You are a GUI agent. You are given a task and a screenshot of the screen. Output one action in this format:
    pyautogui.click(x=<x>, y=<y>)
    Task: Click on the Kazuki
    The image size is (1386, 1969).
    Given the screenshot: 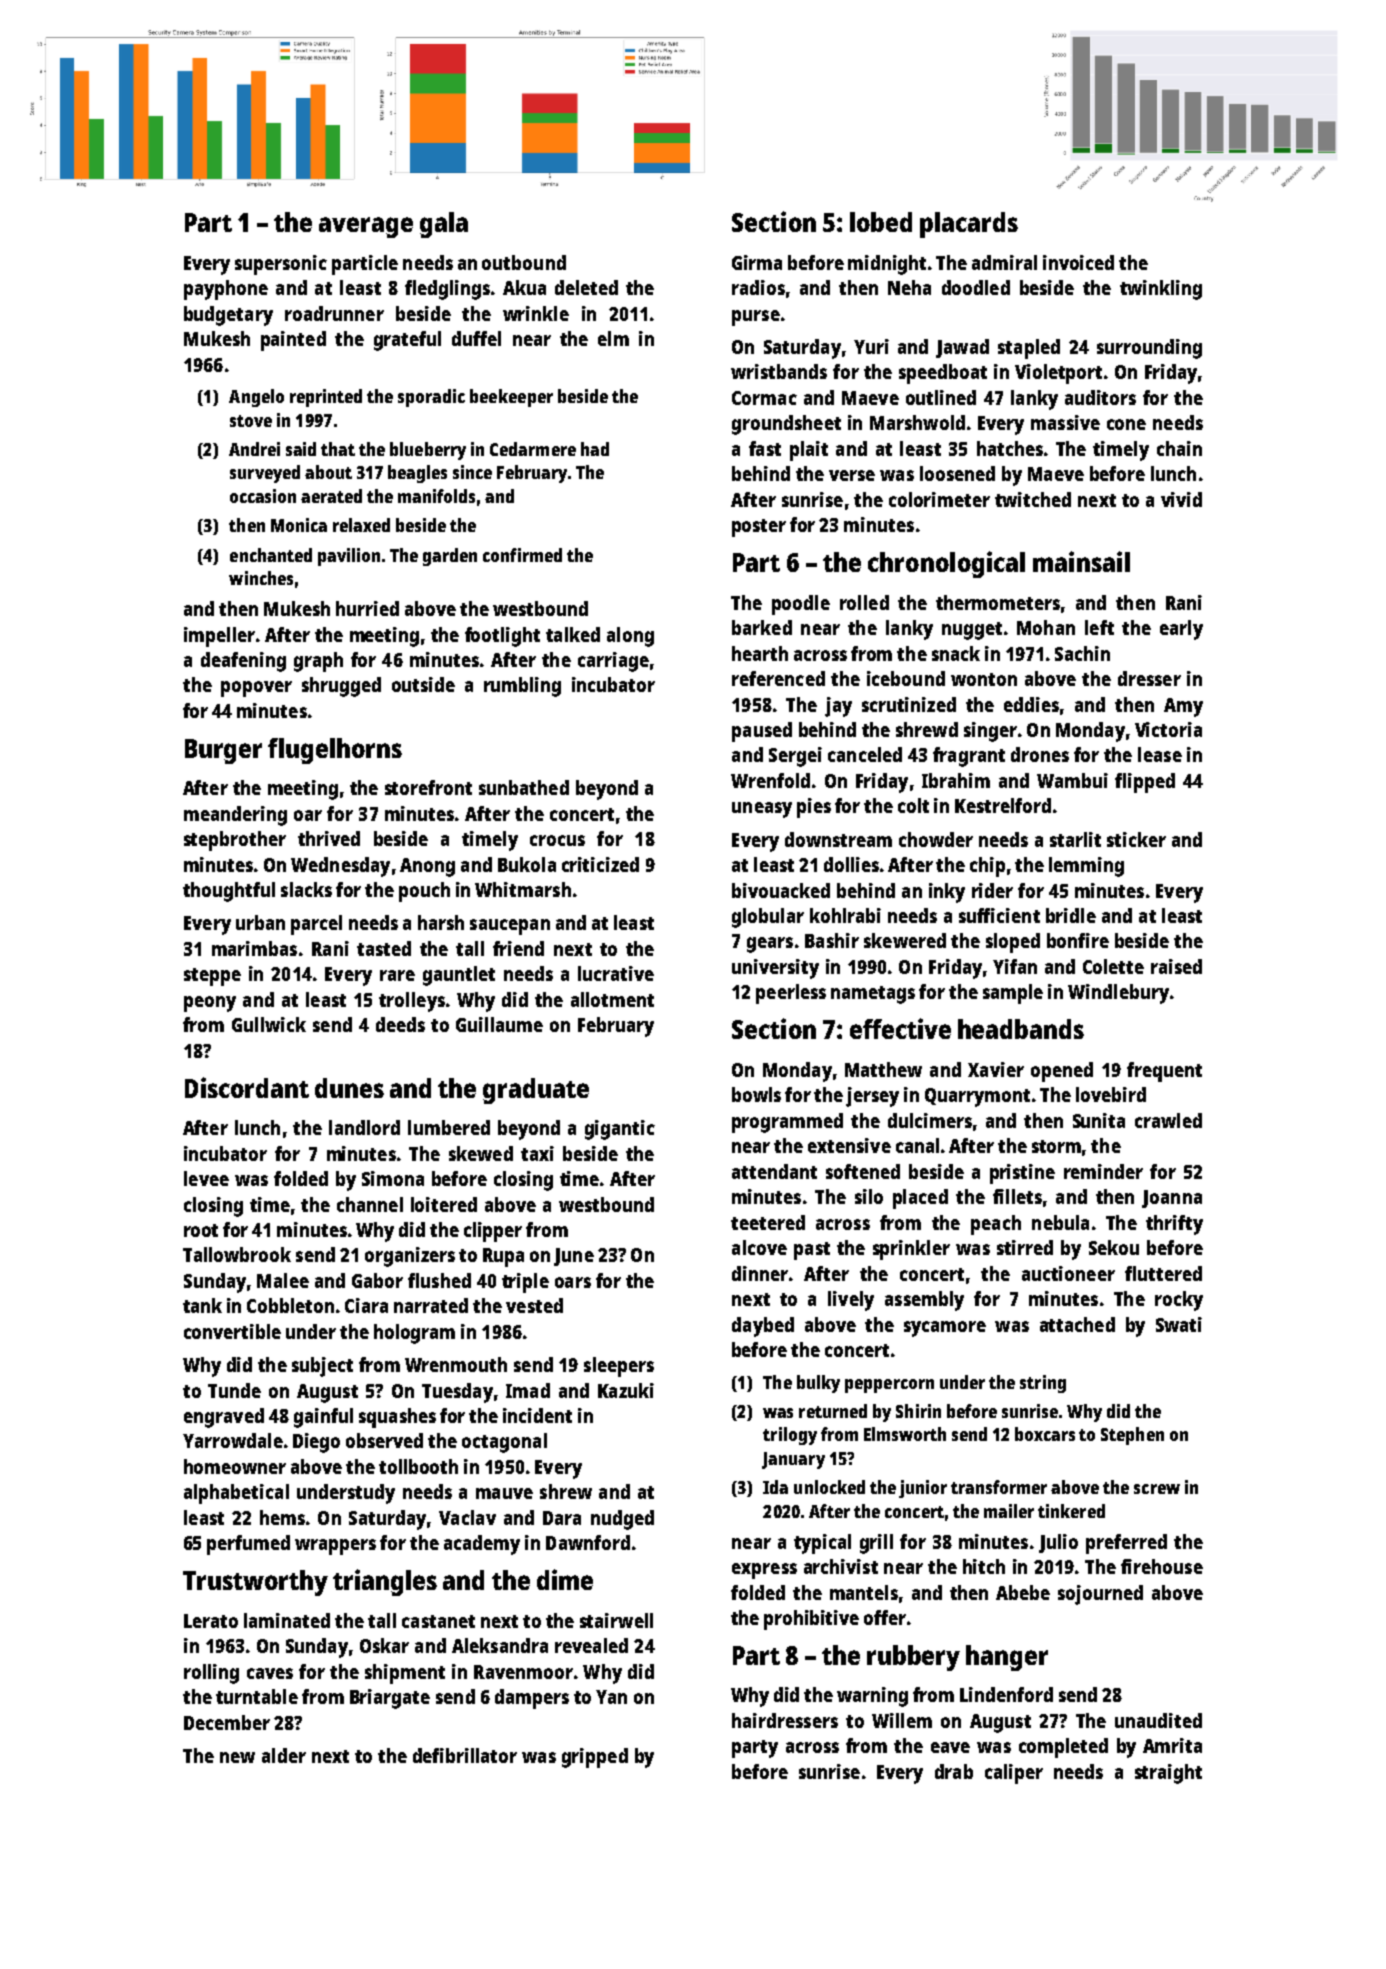 What is the action you would take?
    pyautogui.click(x=626, y=1390)
